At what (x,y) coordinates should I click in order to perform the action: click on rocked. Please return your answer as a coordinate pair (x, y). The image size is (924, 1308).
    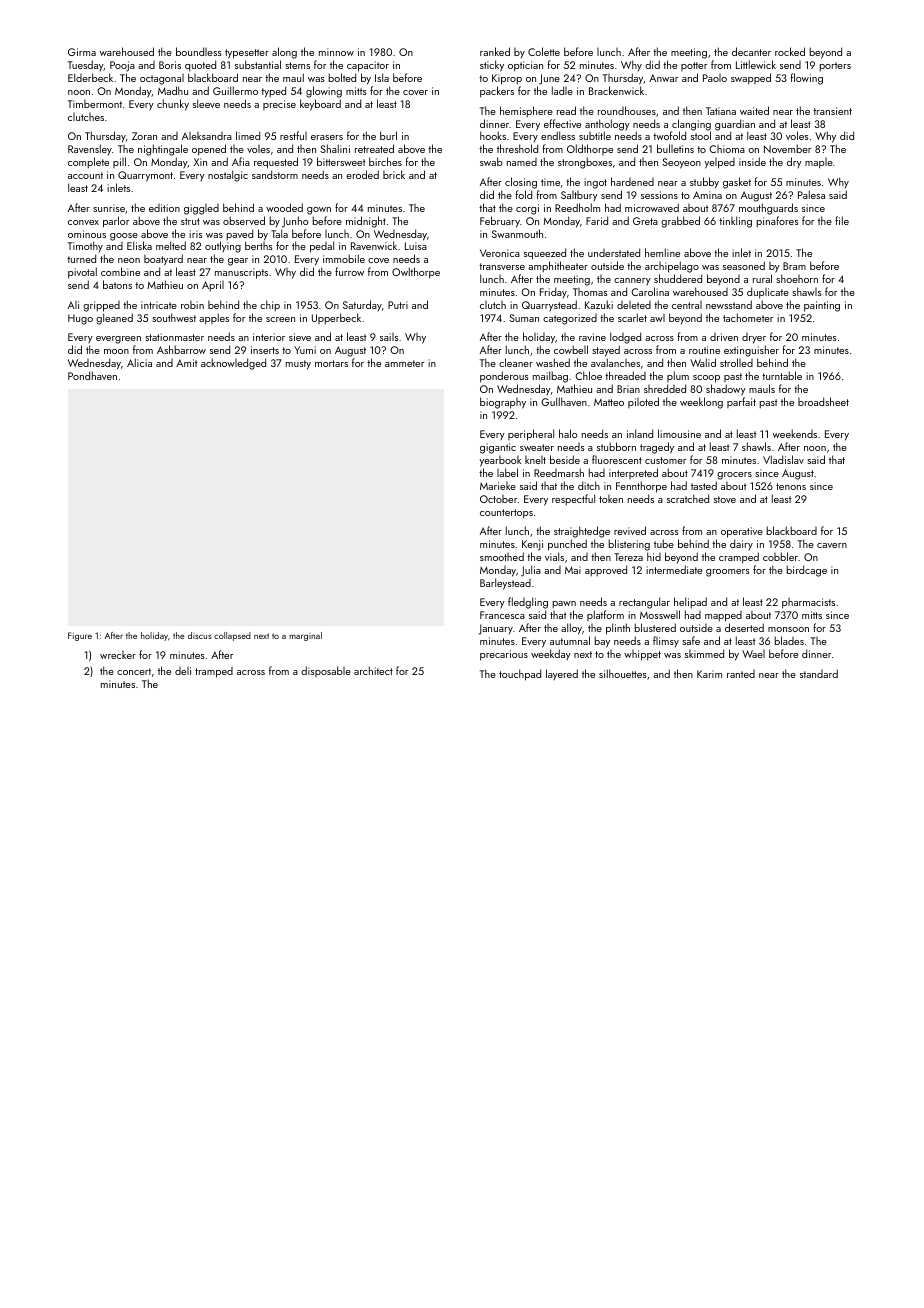
    Looking at the image, I should click on (790, 51).
